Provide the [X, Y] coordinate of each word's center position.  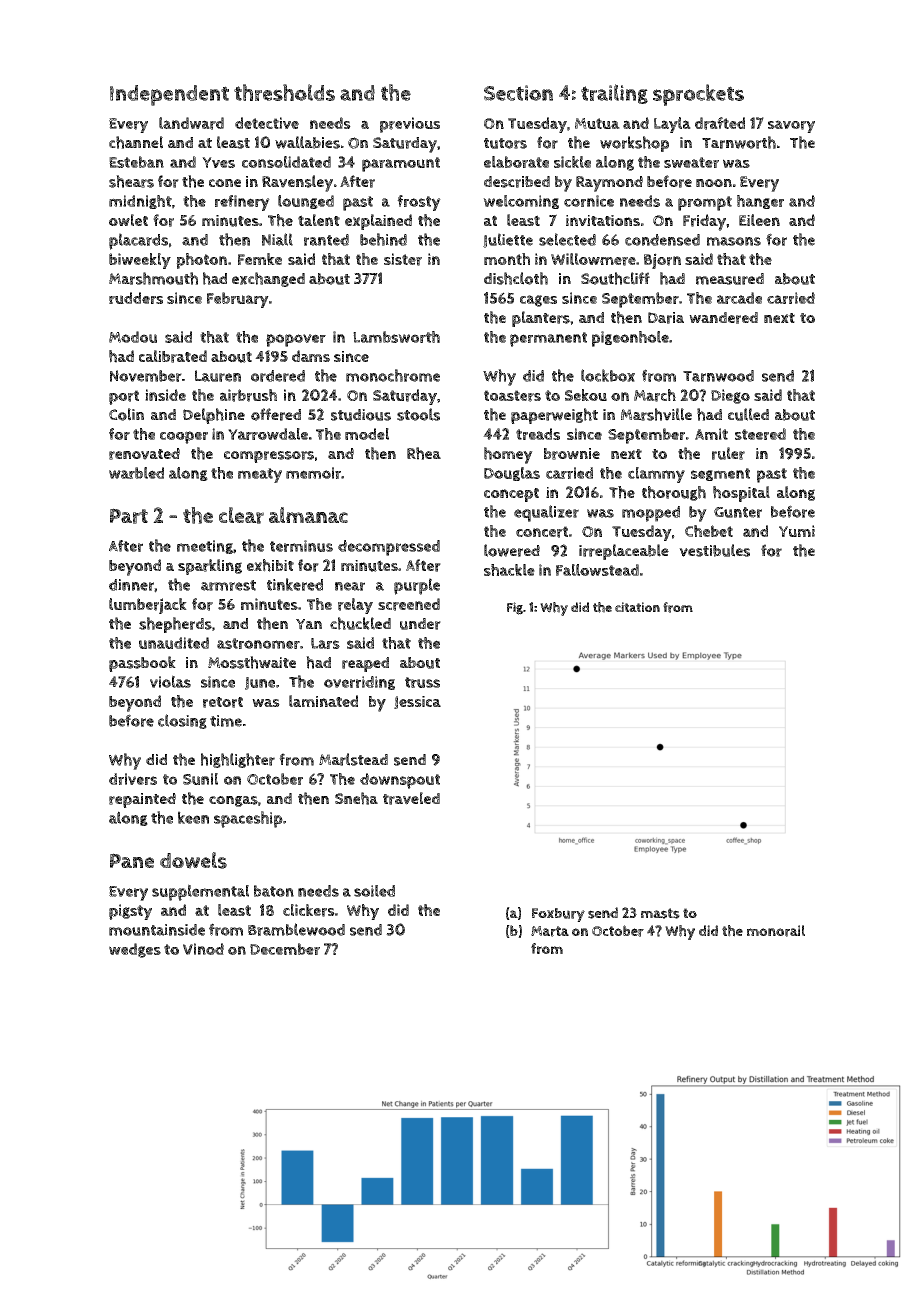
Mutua [597, 123]
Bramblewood [296, 929]
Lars [325, 643]
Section [518, 93]
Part [129, 516]
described [517, 182]
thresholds [284, 92]
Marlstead [353, 759]
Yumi [797, 531]
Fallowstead [597, 570]
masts [660, 913]
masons [734, 241]
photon [201, 261]
